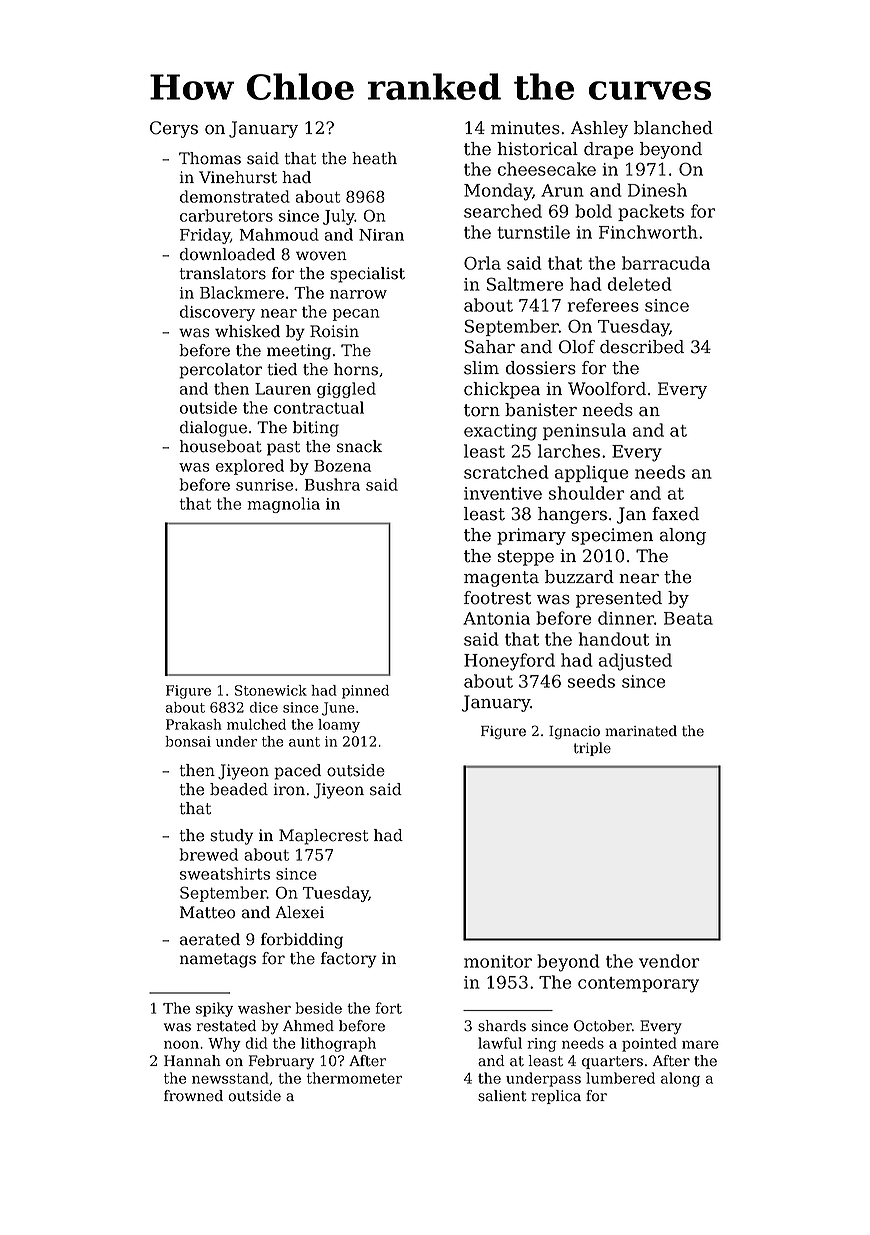 The width and height of the screenshot is (870, 1235). What do you see at coordinates (174, 129) in the screenshot?
I see `Cerys` at bounding box center [174, 129].
